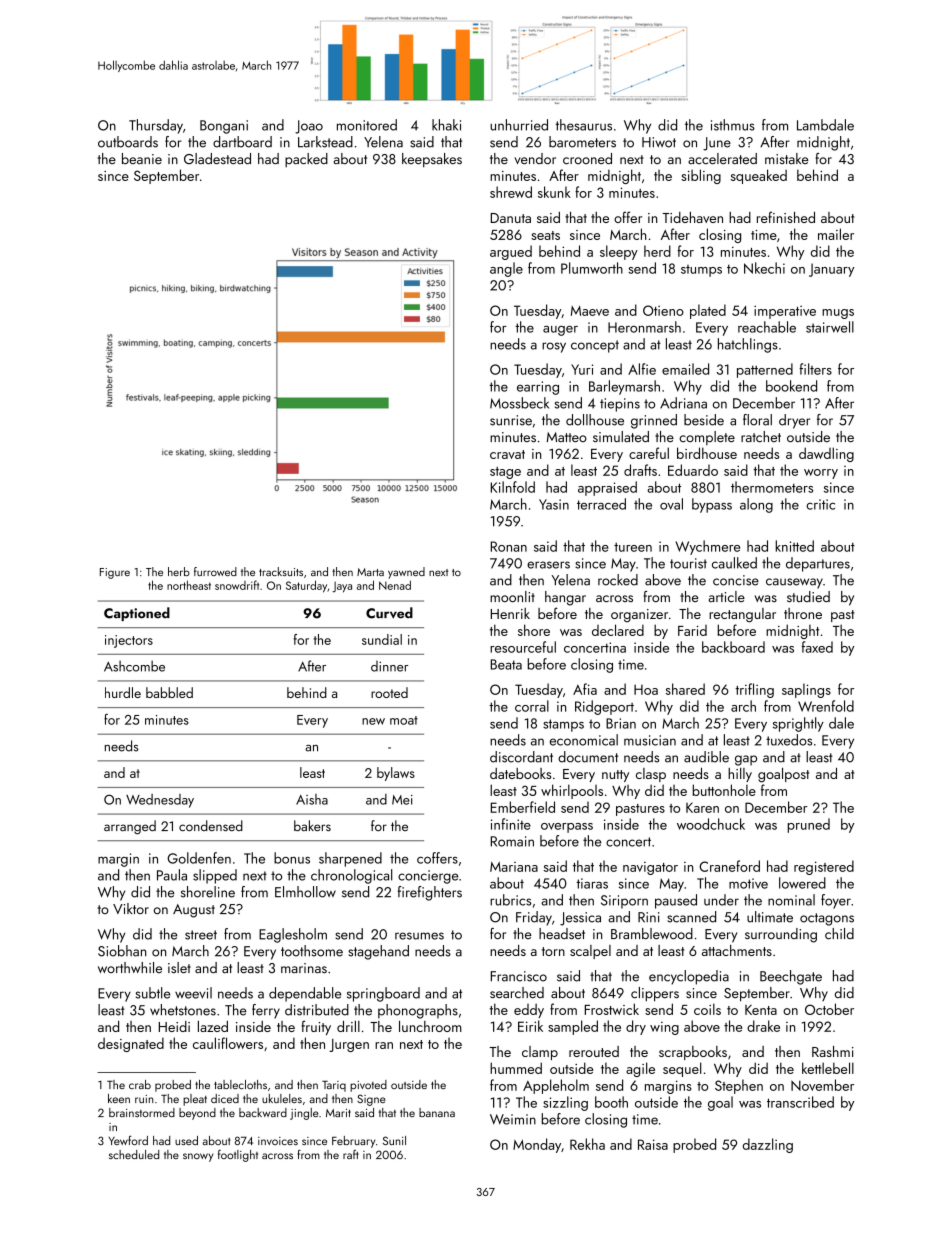  I want to click on condensed, so click(211, 825).
